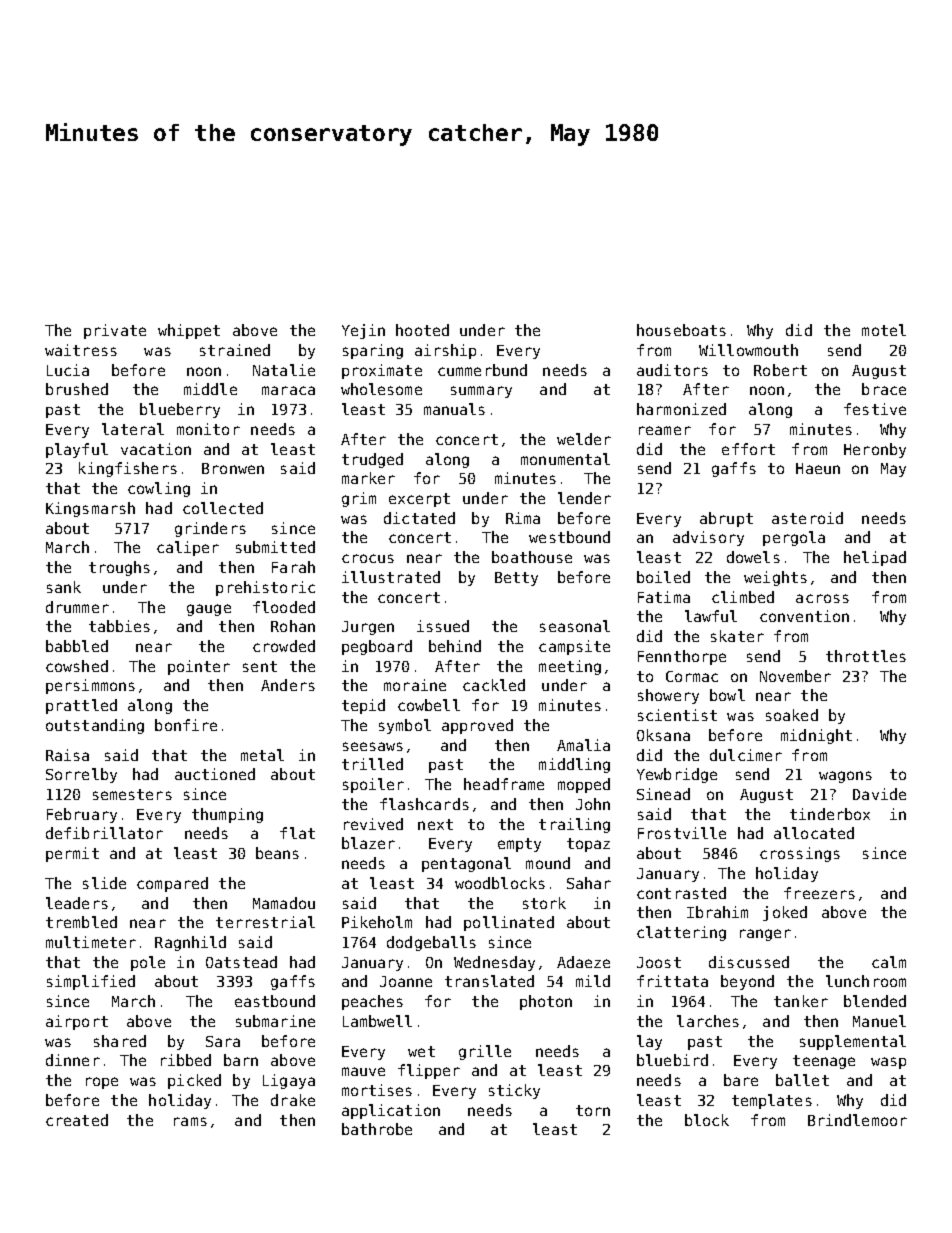 This screenshot has height=1233, width=952. I want to click on manuals, so click(454, 409).
